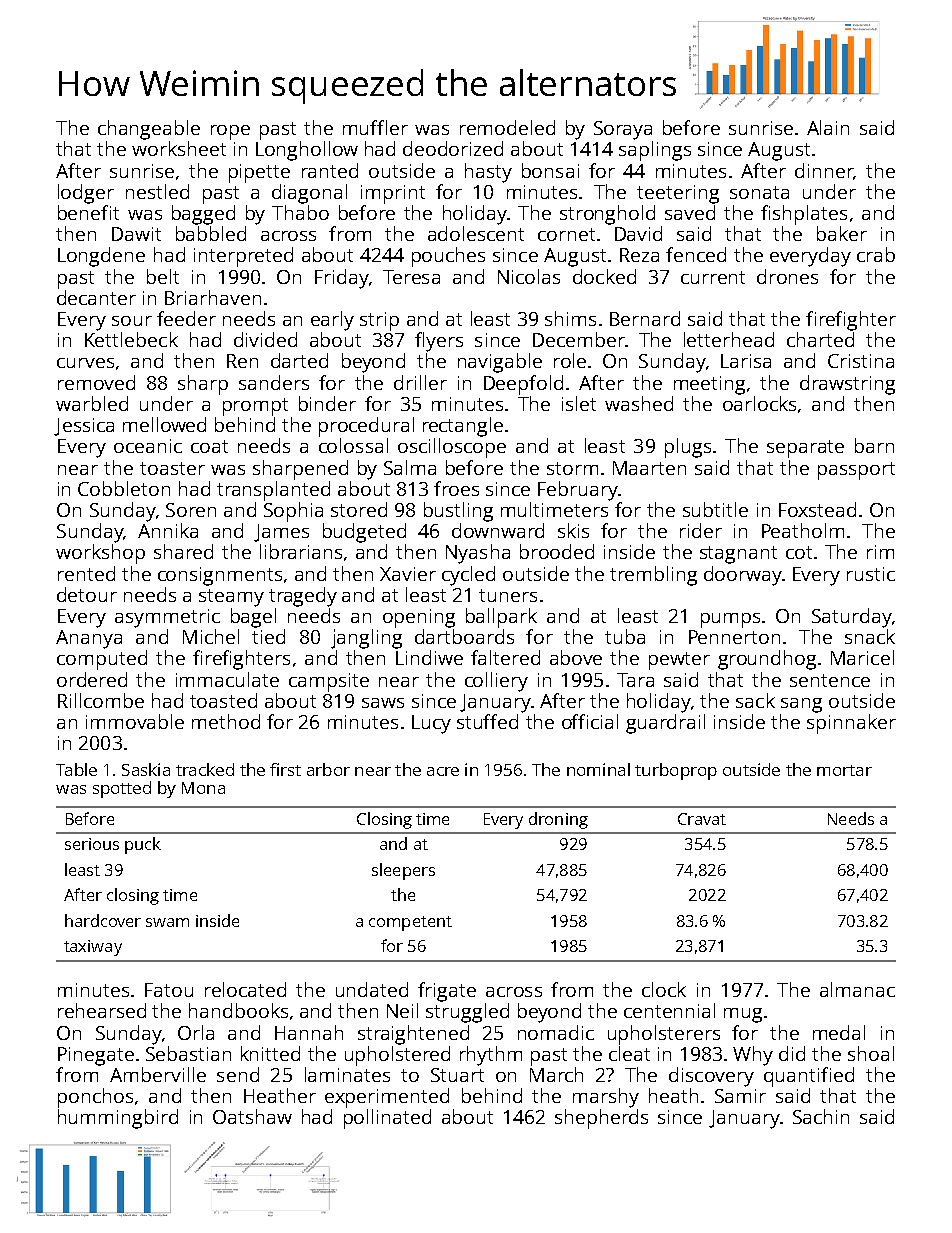 The height and width of the screenshot is (1233, 952). I want to click on remodeled, so click(507, 127).
